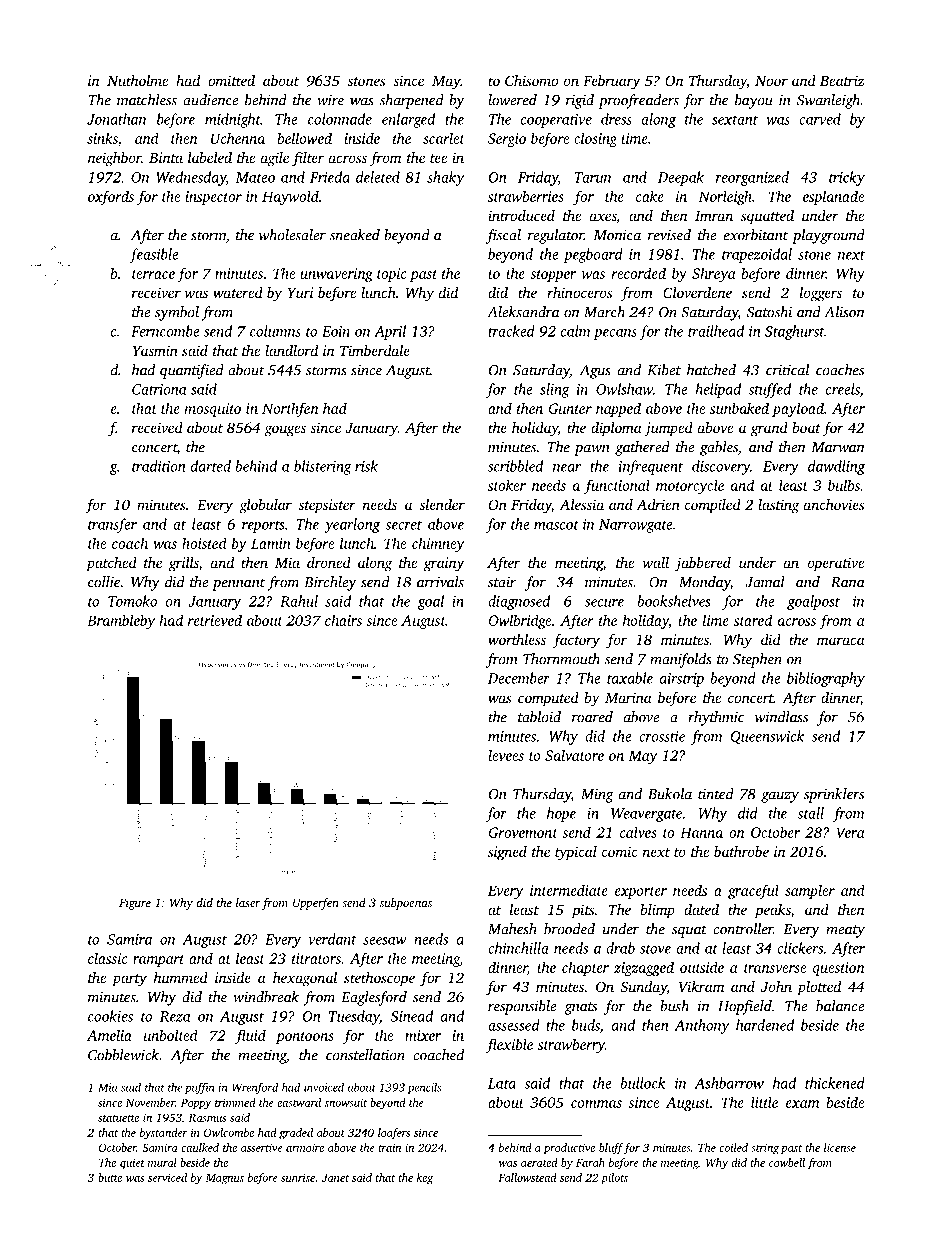 This screenshot has height=1233, width=952. I want to click on assertive, so click(262, 1147).
